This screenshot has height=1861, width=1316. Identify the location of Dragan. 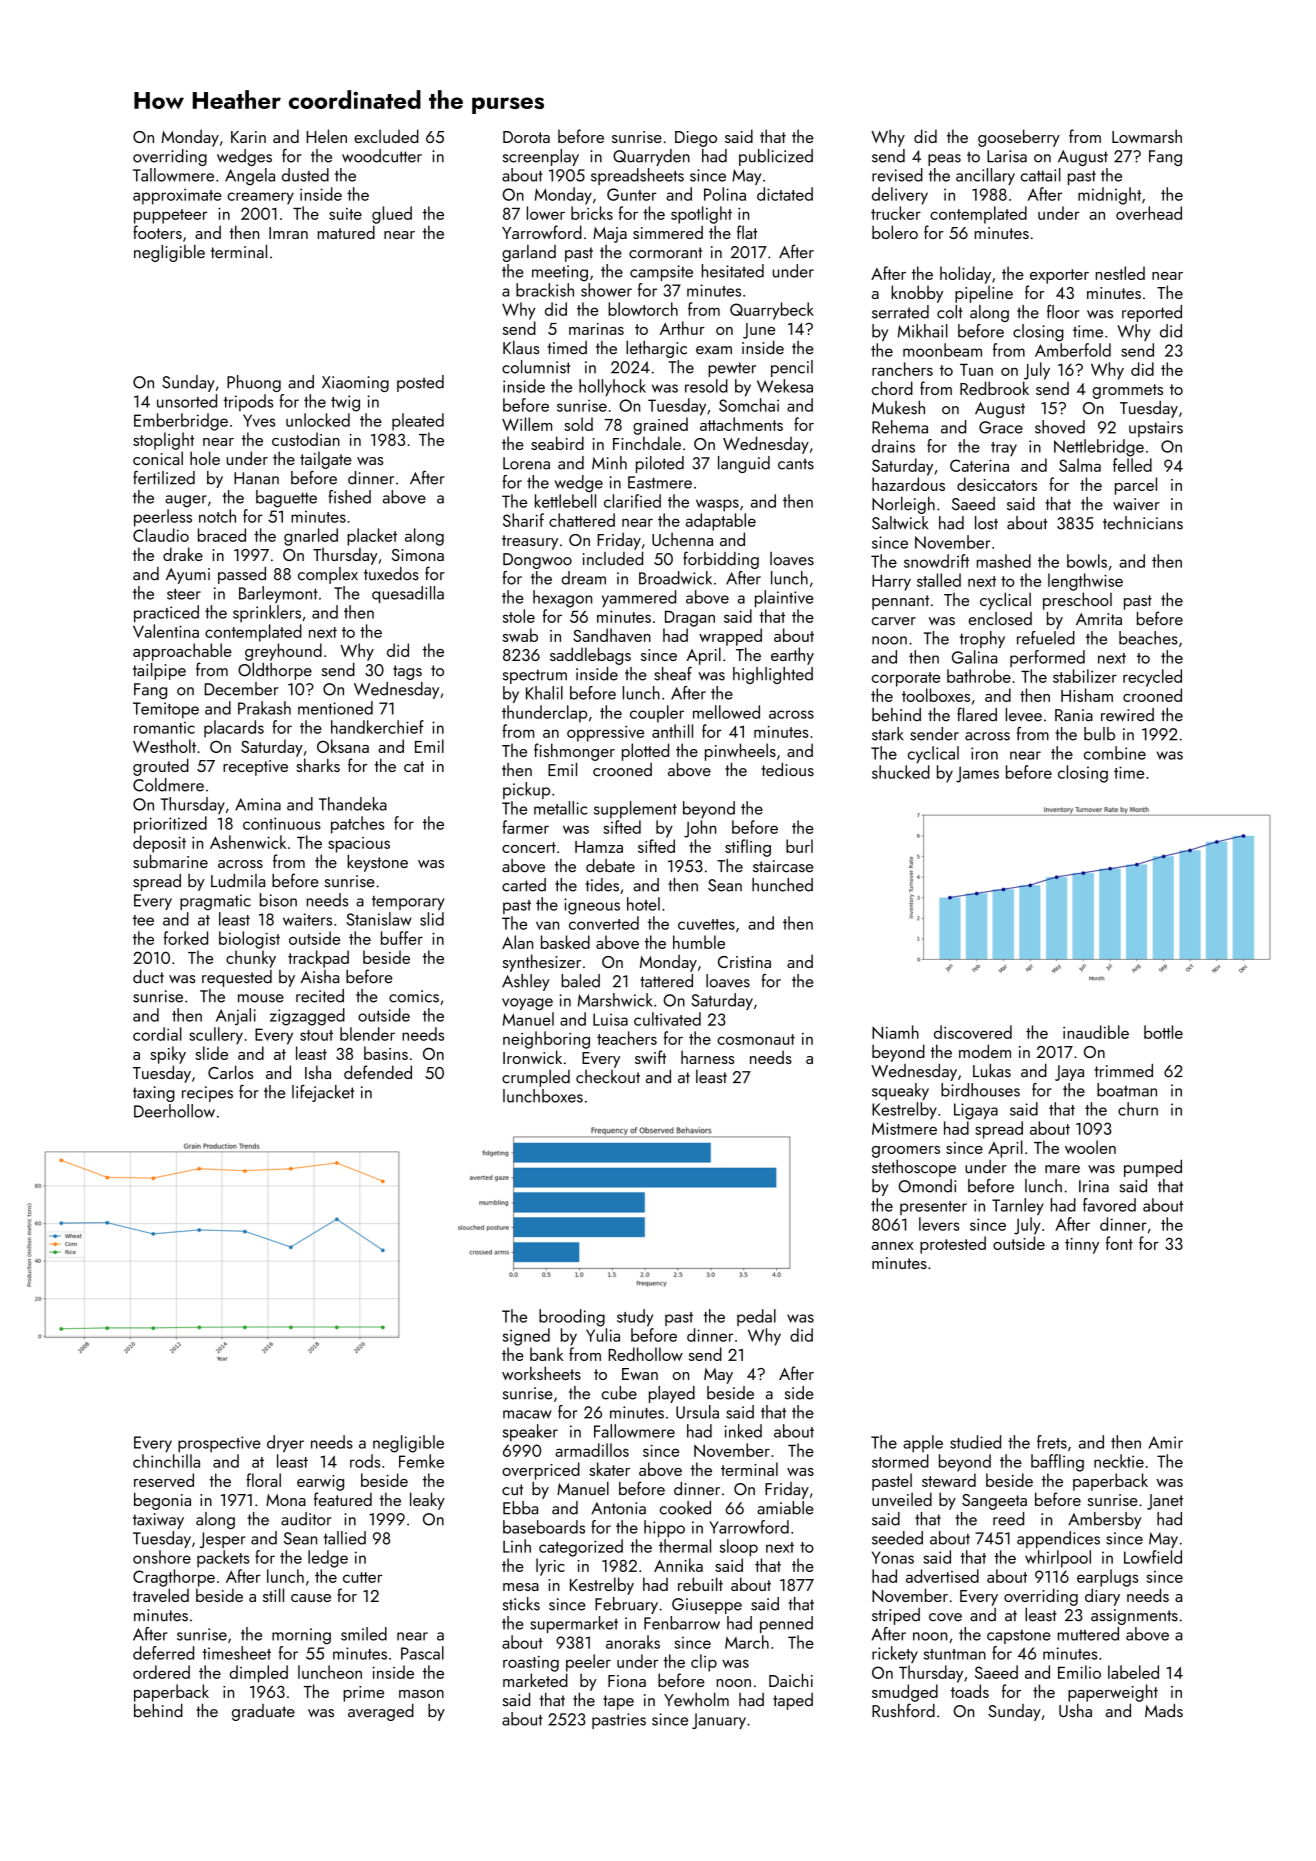
(690, 619).
